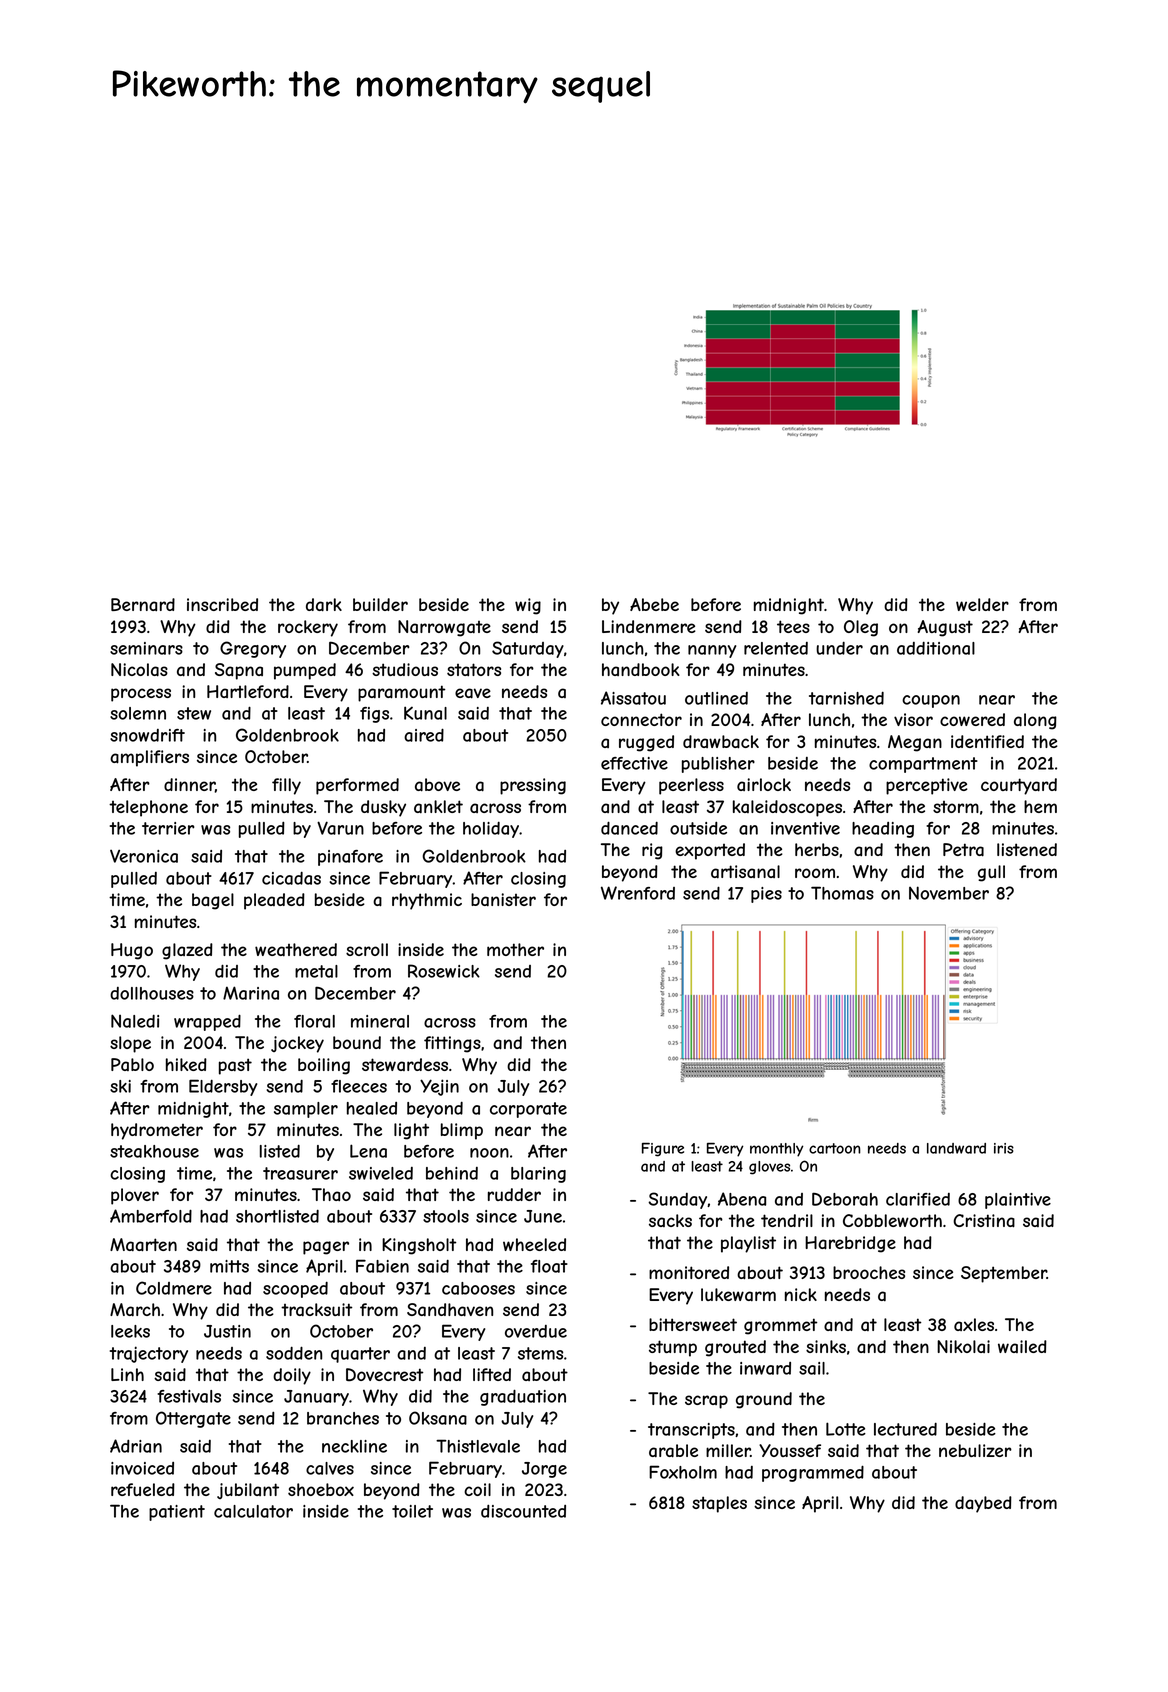 The image size is (1168, 1692). I want to click on stump, so click(673, 1348).
